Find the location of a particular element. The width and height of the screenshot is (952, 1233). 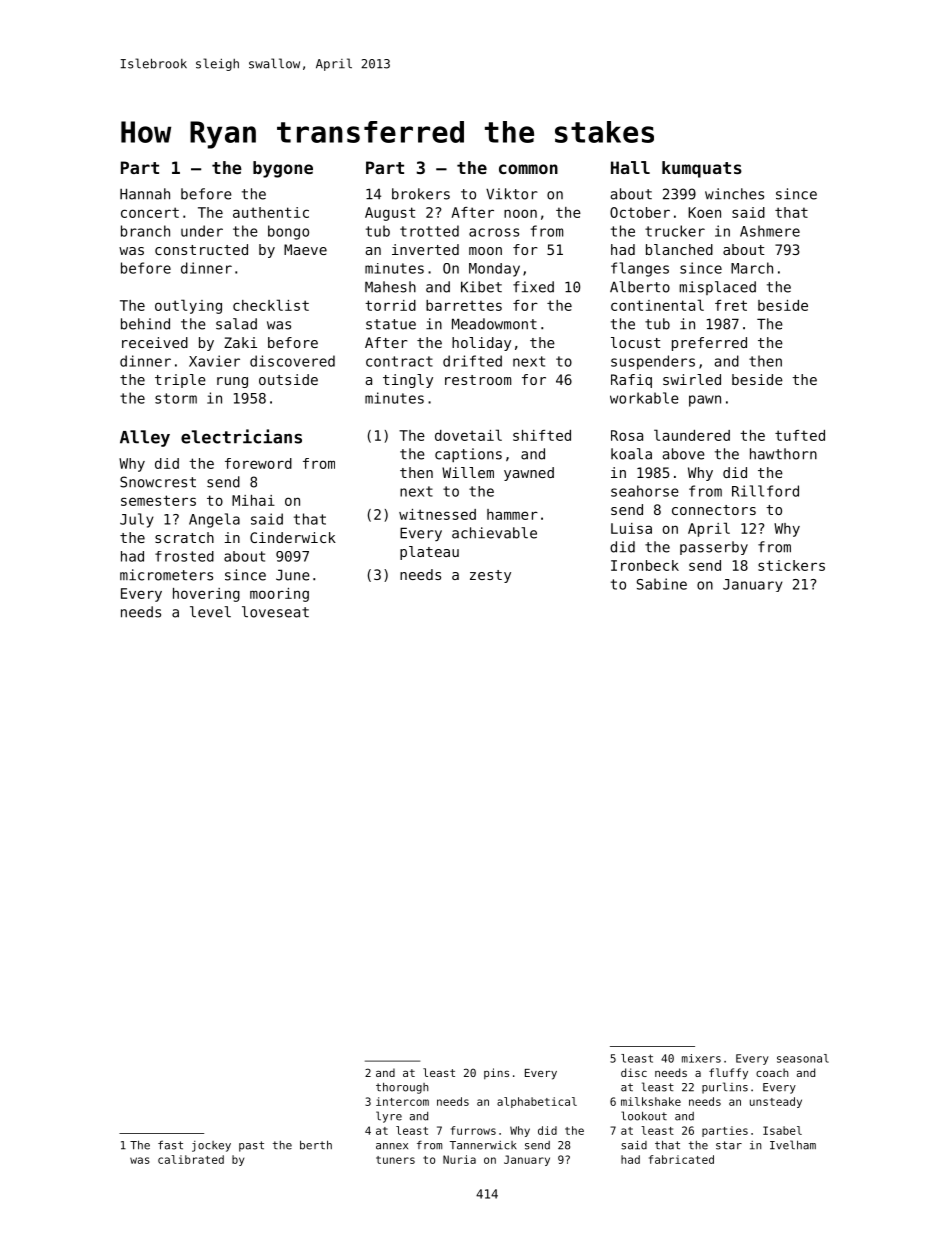

common is located at coordinates (528, 169).
